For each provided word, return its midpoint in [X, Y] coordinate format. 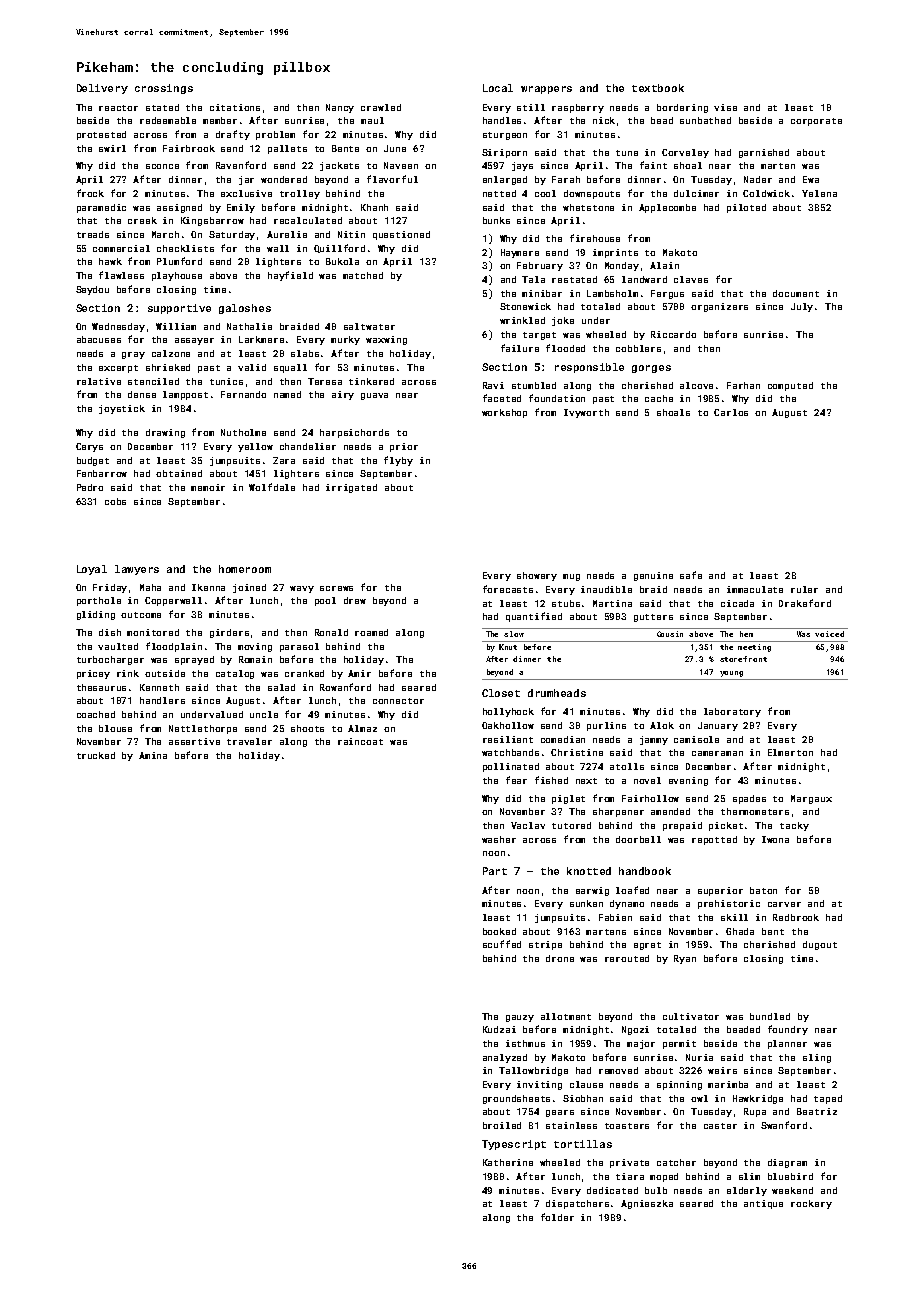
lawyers [137, 570]
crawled [381, 107]
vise [725, 107]
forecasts [508, 589]
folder [557, 1217]
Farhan [743, 385]
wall [278, 248]
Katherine [508, 1162]
